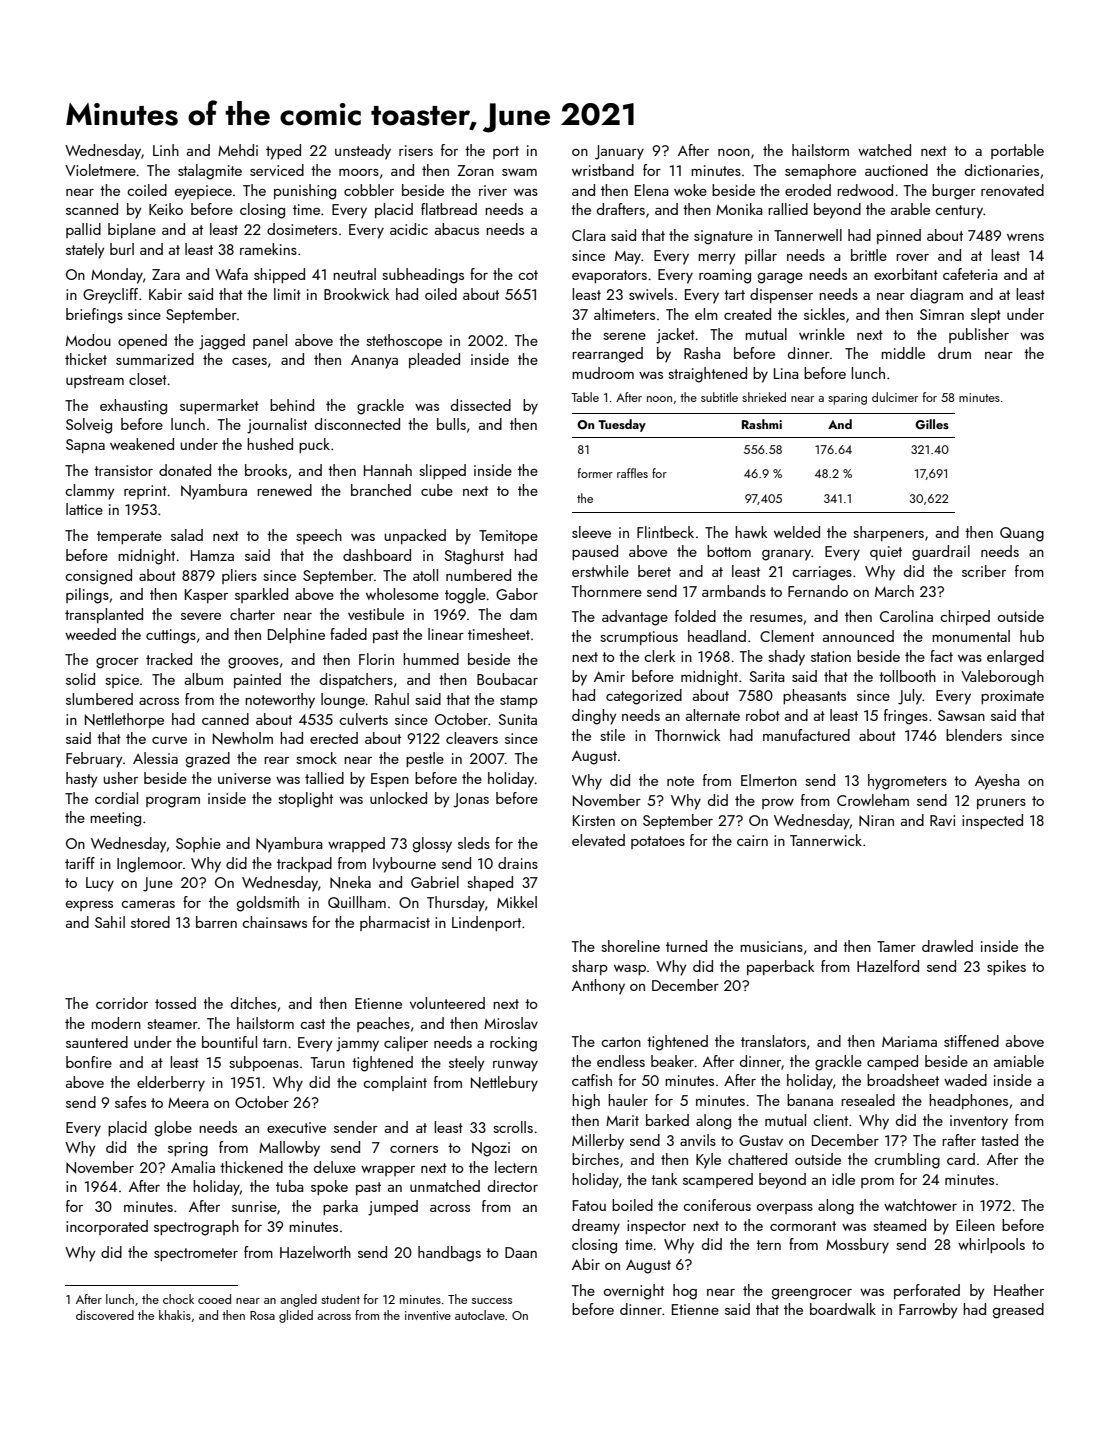 This image has width=1110, height=1437. I want to click on watched, so click(884, 150).
